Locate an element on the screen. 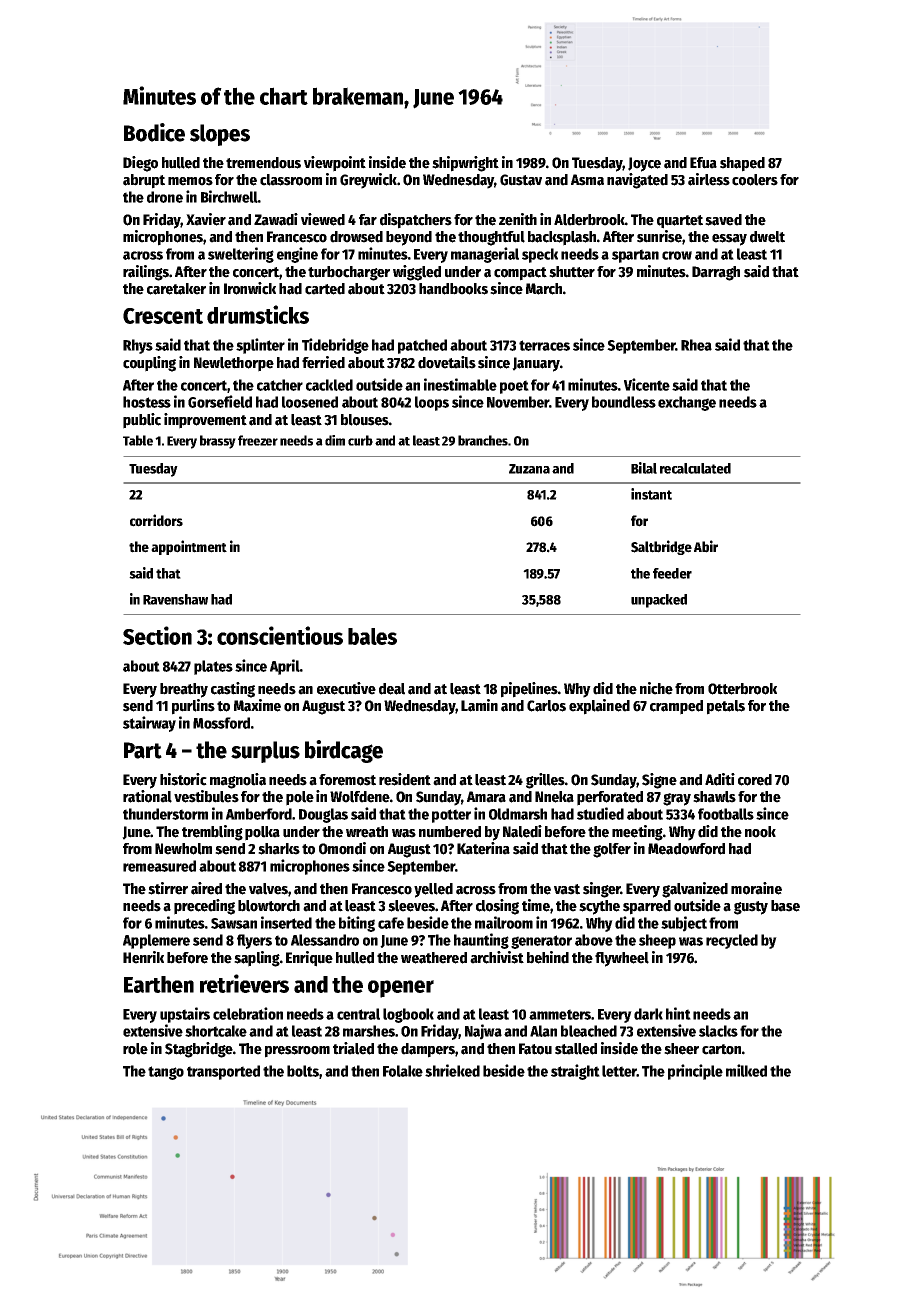 This screenshot has height=1308, width=924. moraine is located at coordinates (756, 888).
